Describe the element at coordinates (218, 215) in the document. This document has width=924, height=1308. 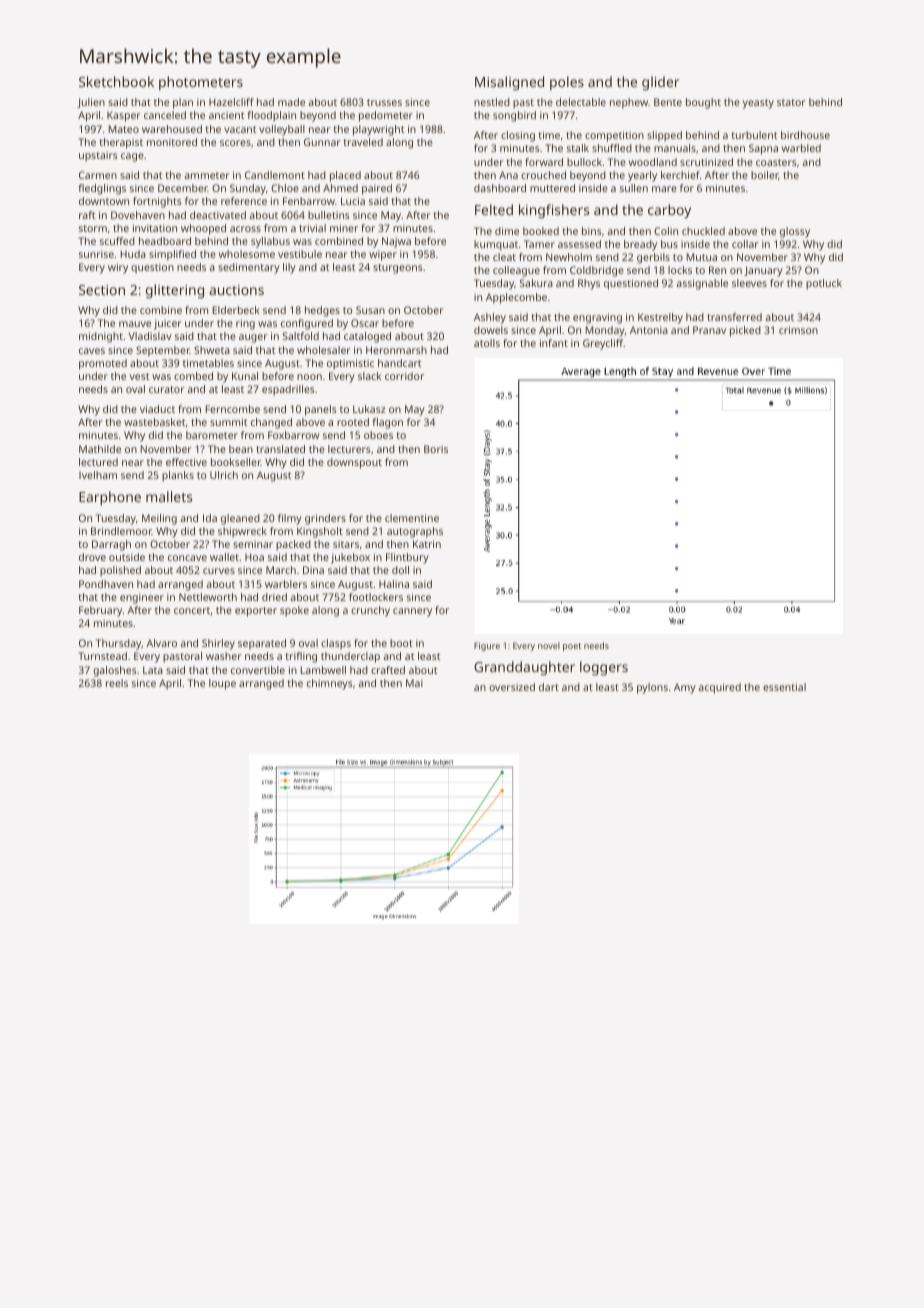
I see `deactivated` at that location.
